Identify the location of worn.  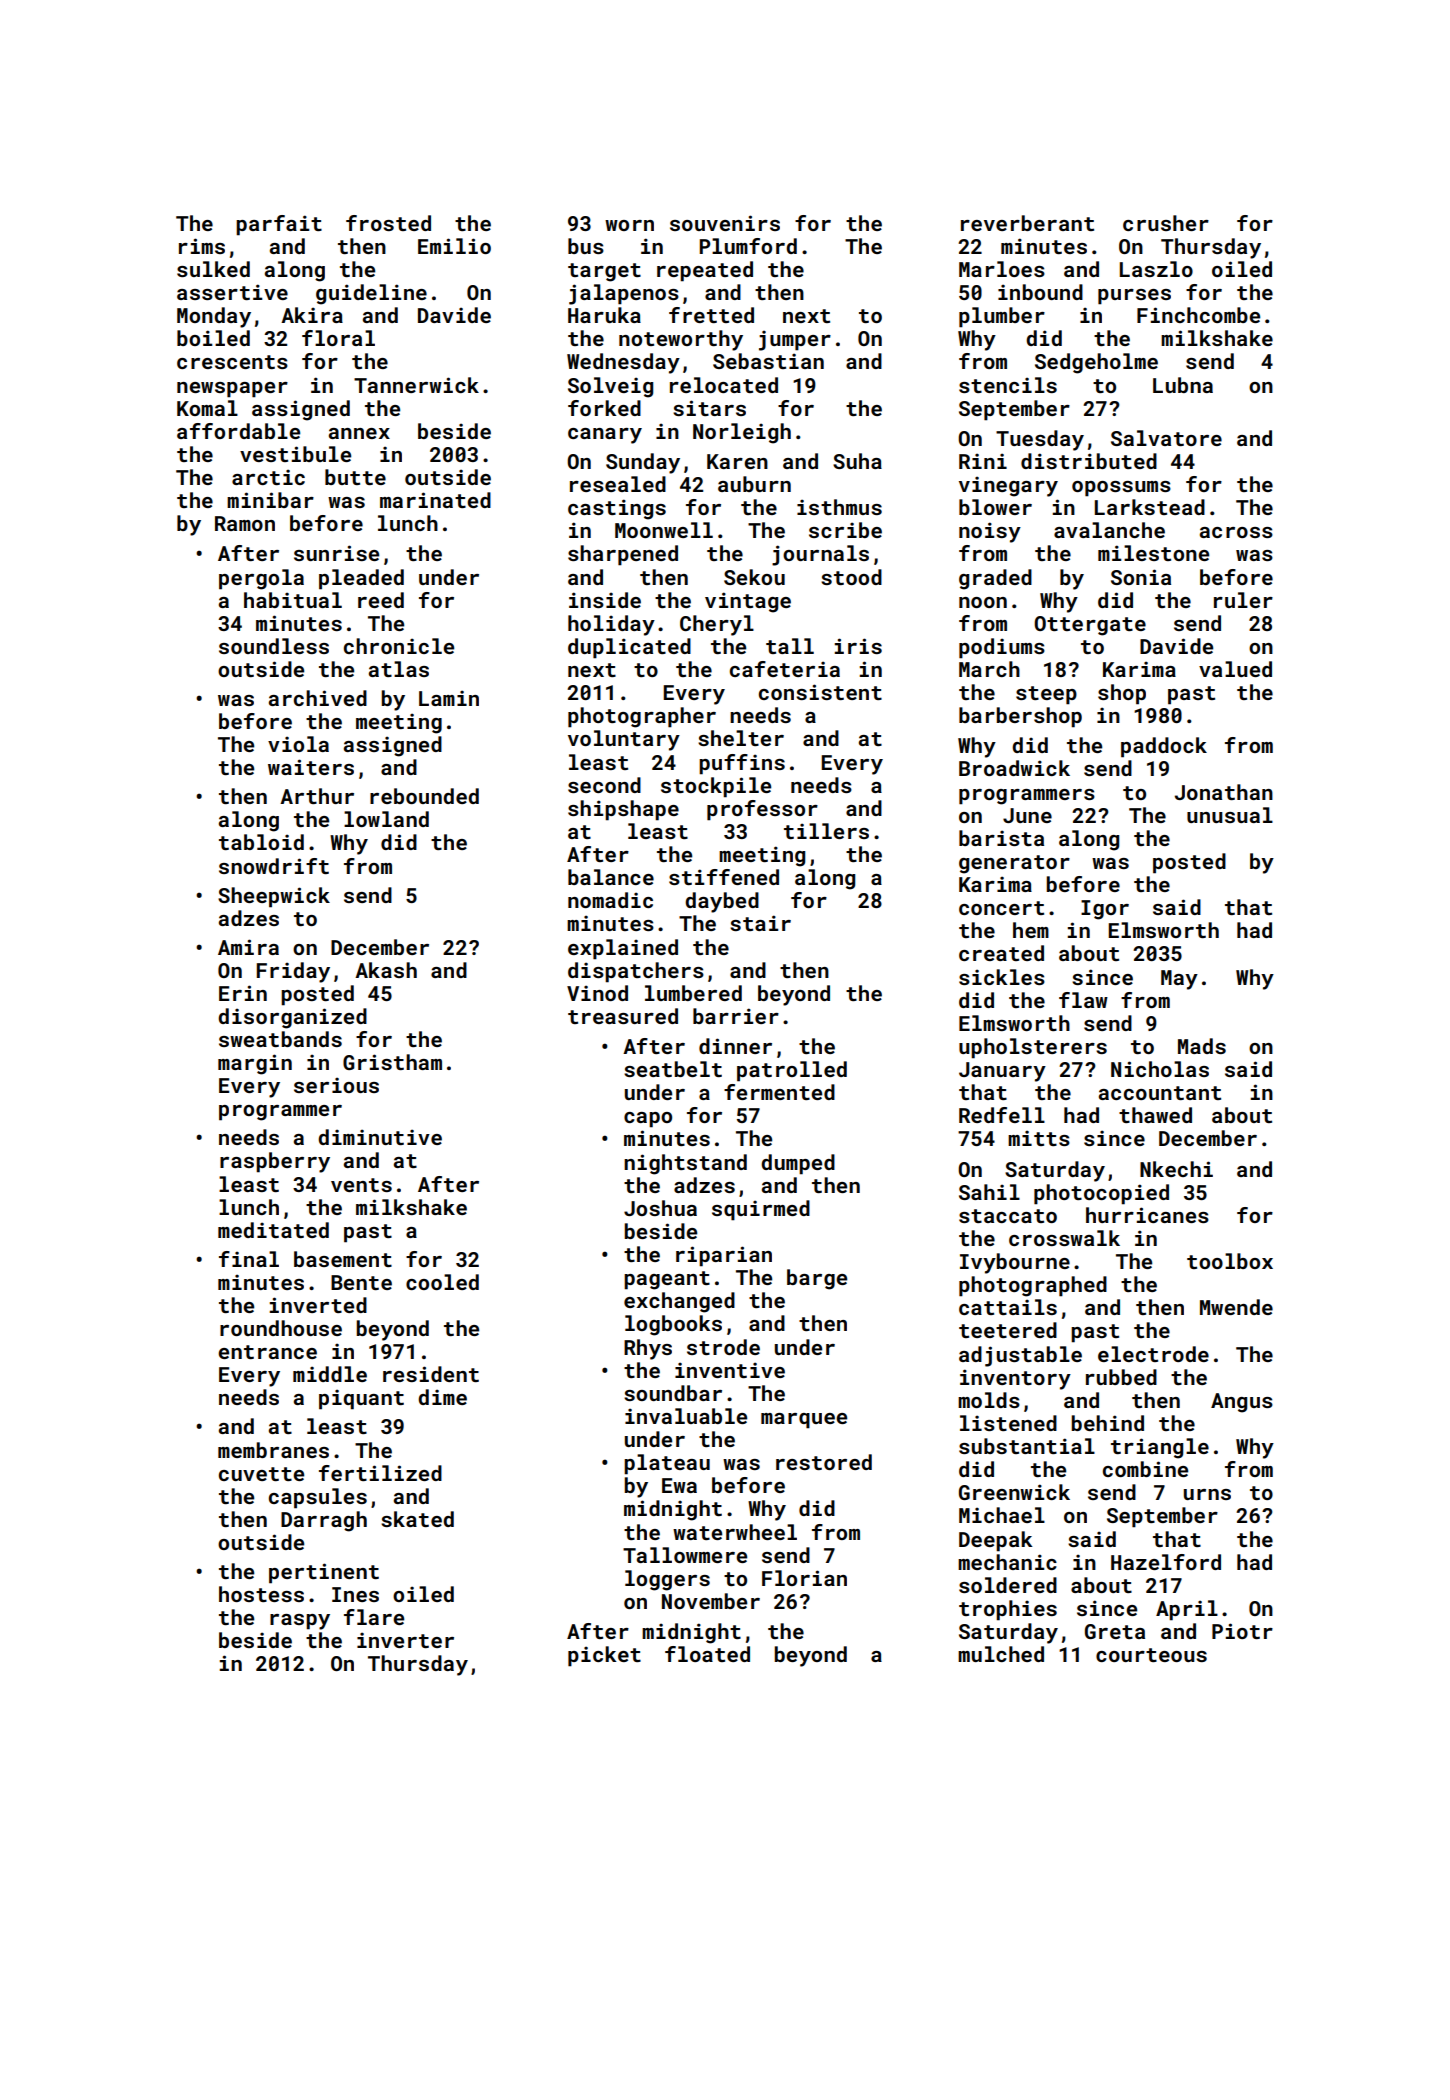
(629, 225).
